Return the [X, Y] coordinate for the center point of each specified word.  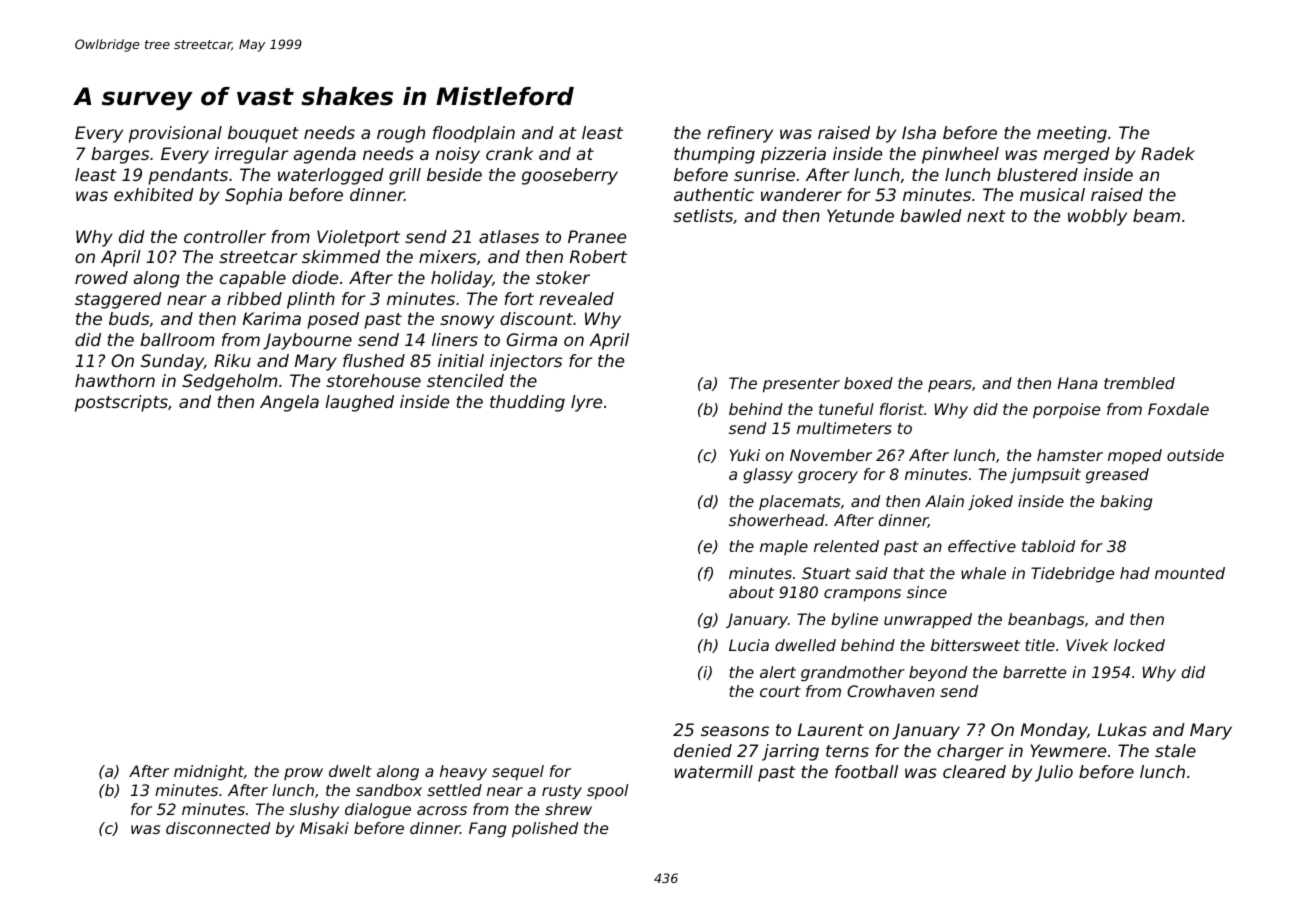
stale [1175, 750]
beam [1156, 215]
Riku [232, 360]
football [866, 771]
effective [982, 546]
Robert [598, 256]
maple [784, 547]
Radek [1168, 153]
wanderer [801, 194]
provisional [175, 134]
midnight [209, 772]
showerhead [777, 520]
